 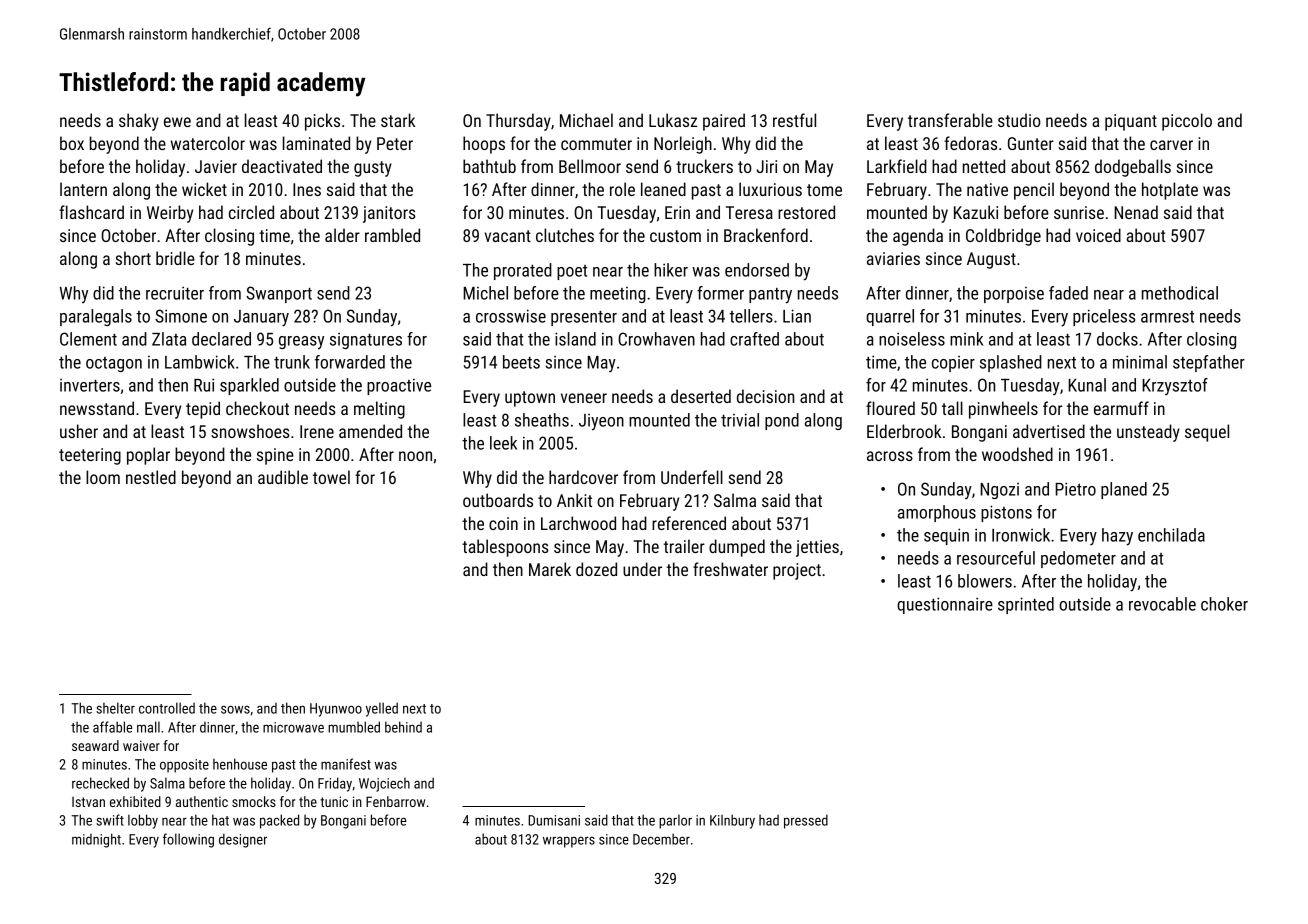 I want to click on Ankit, so click(x=574, y=500).
